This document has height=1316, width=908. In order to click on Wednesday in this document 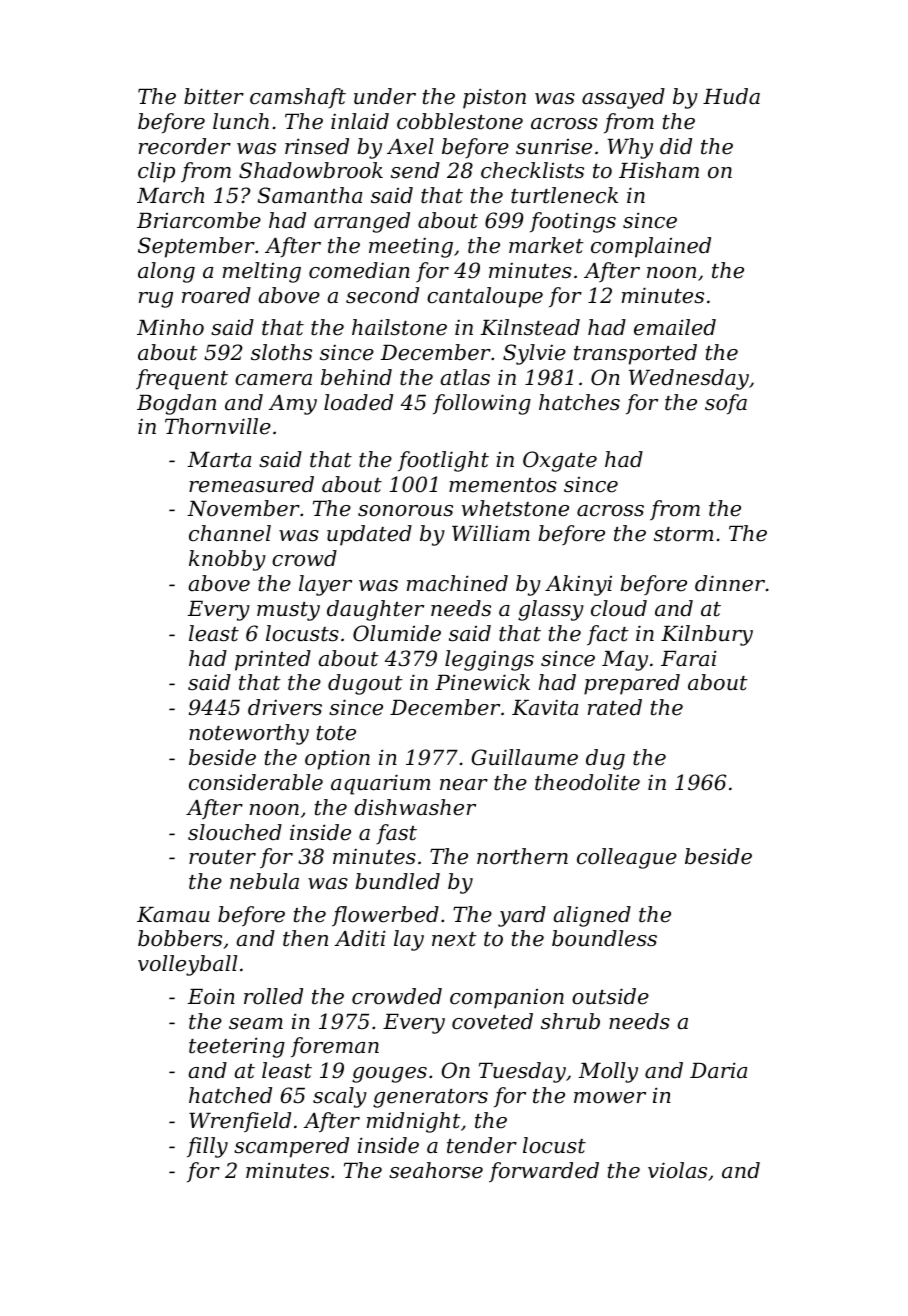, I will do `click(689, 379)`.
